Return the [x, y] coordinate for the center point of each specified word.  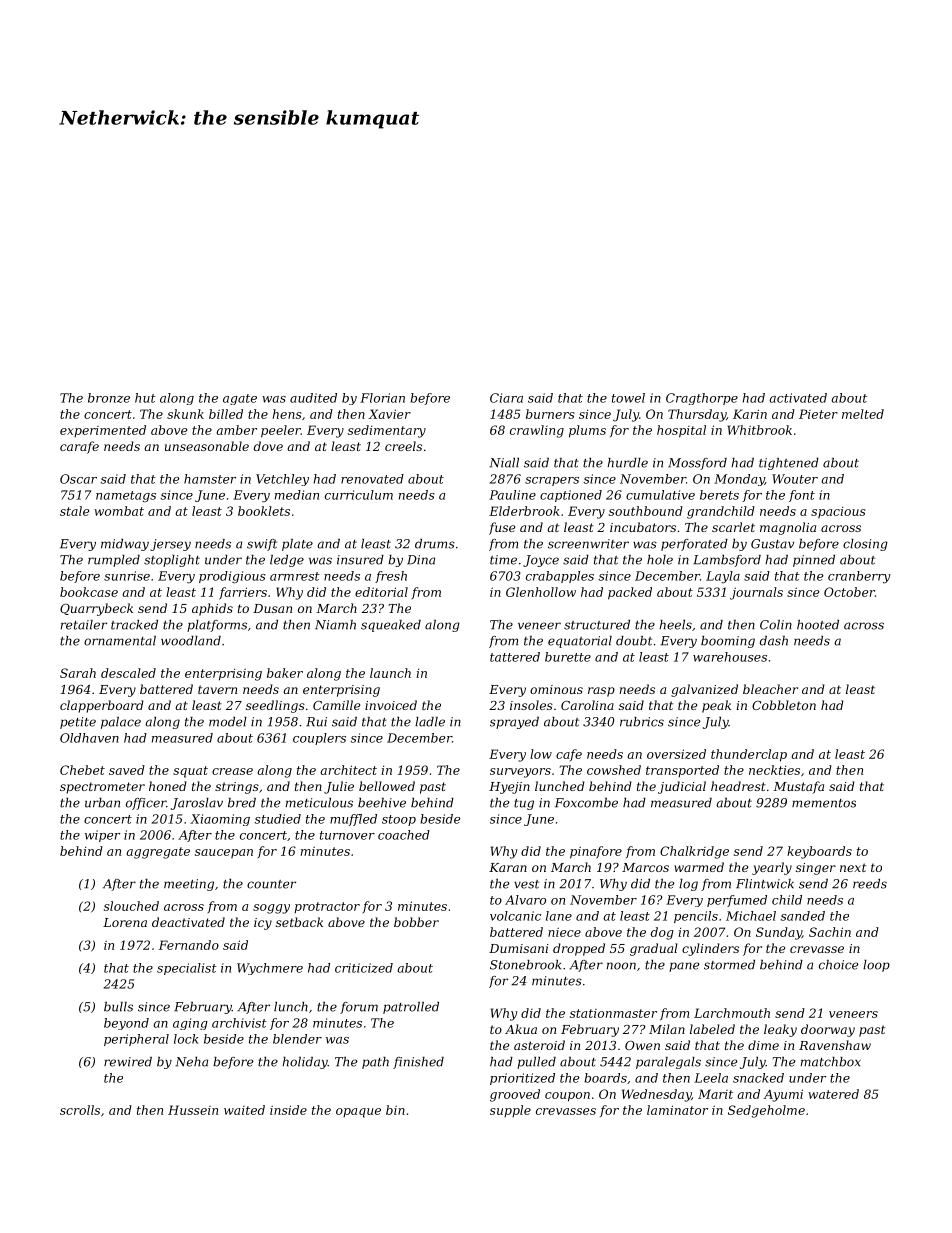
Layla [723, 577]
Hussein [193, 1110]
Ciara [506, 398]
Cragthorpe [702, 399]
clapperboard [102, 706]
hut [145, 398]
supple [510, 1111]
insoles [531, 705]
